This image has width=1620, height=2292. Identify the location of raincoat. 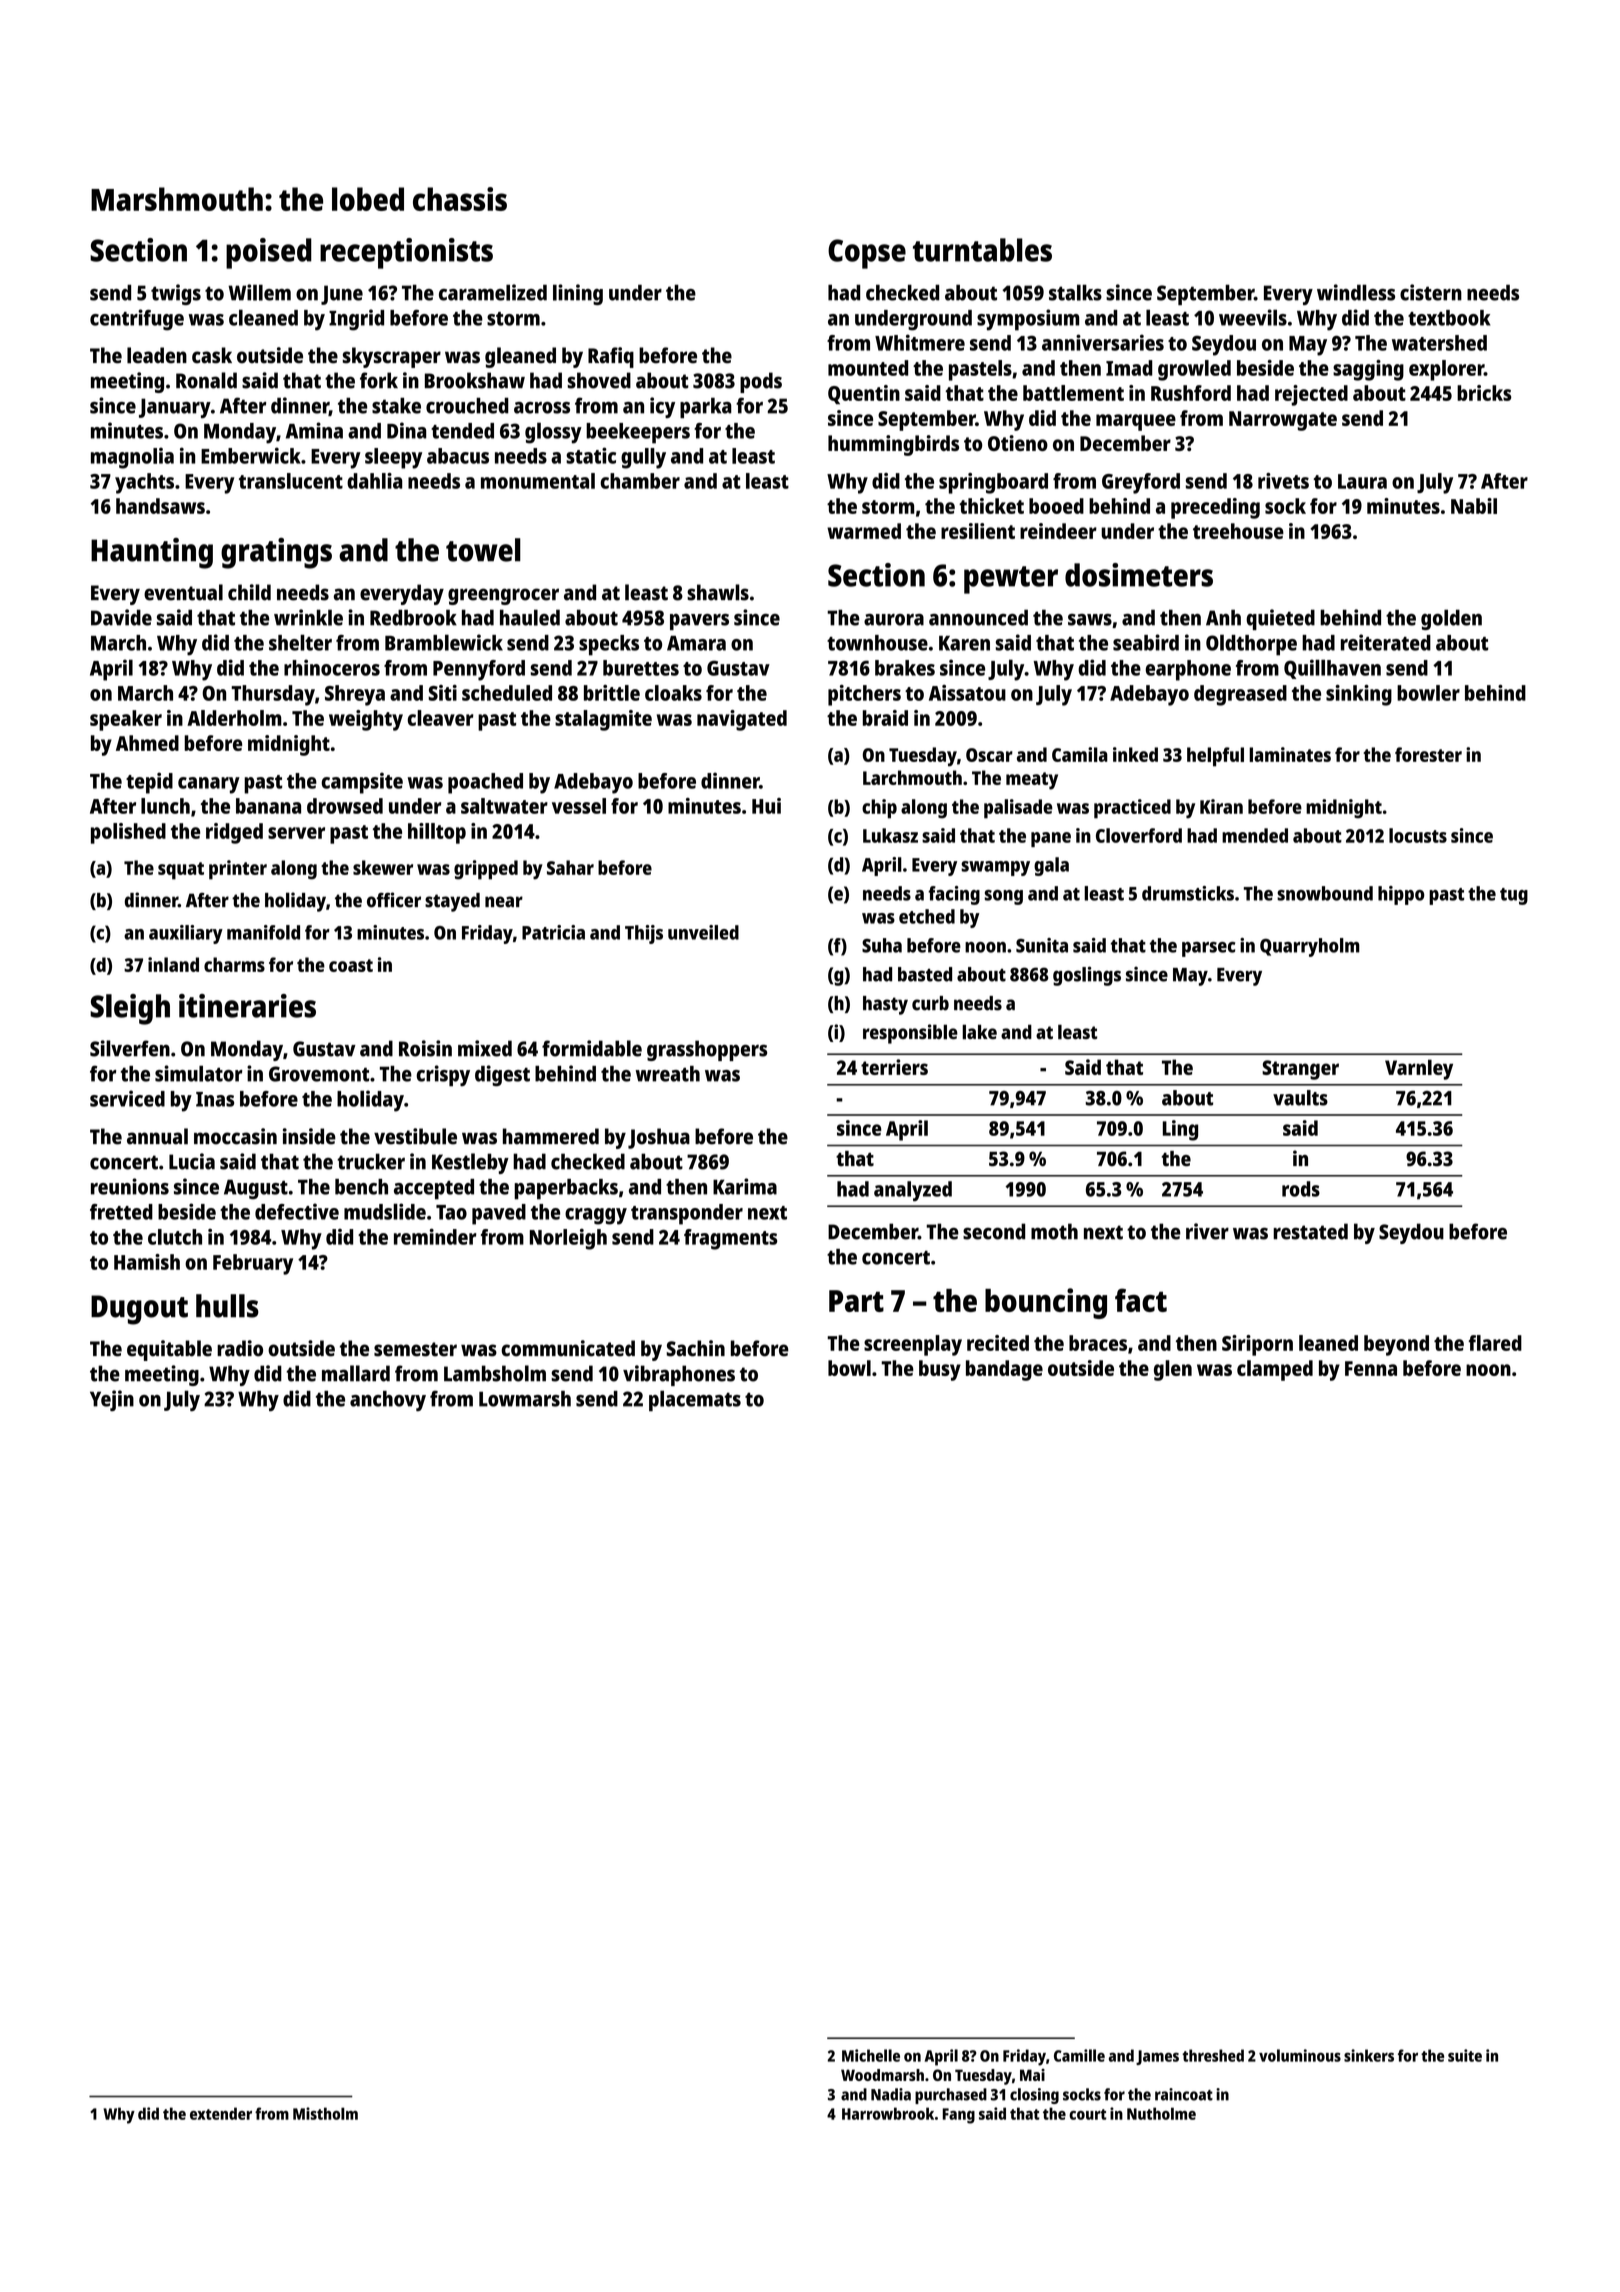
(1184, 2094).
